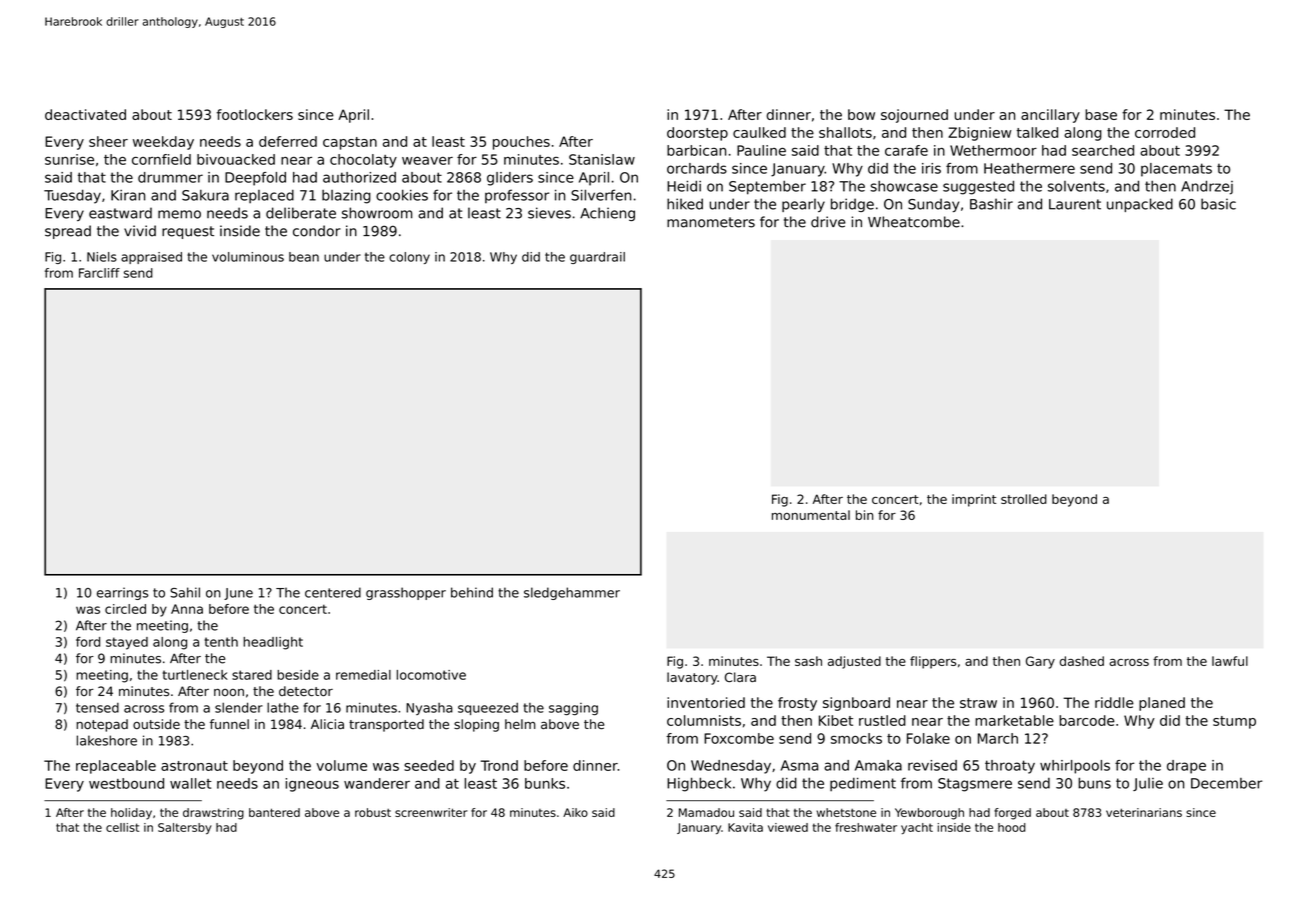 The width and height of the page is (1308, 924). Describe the element at coordinates (1103, 150) in the page. I see `searched` at that location.
